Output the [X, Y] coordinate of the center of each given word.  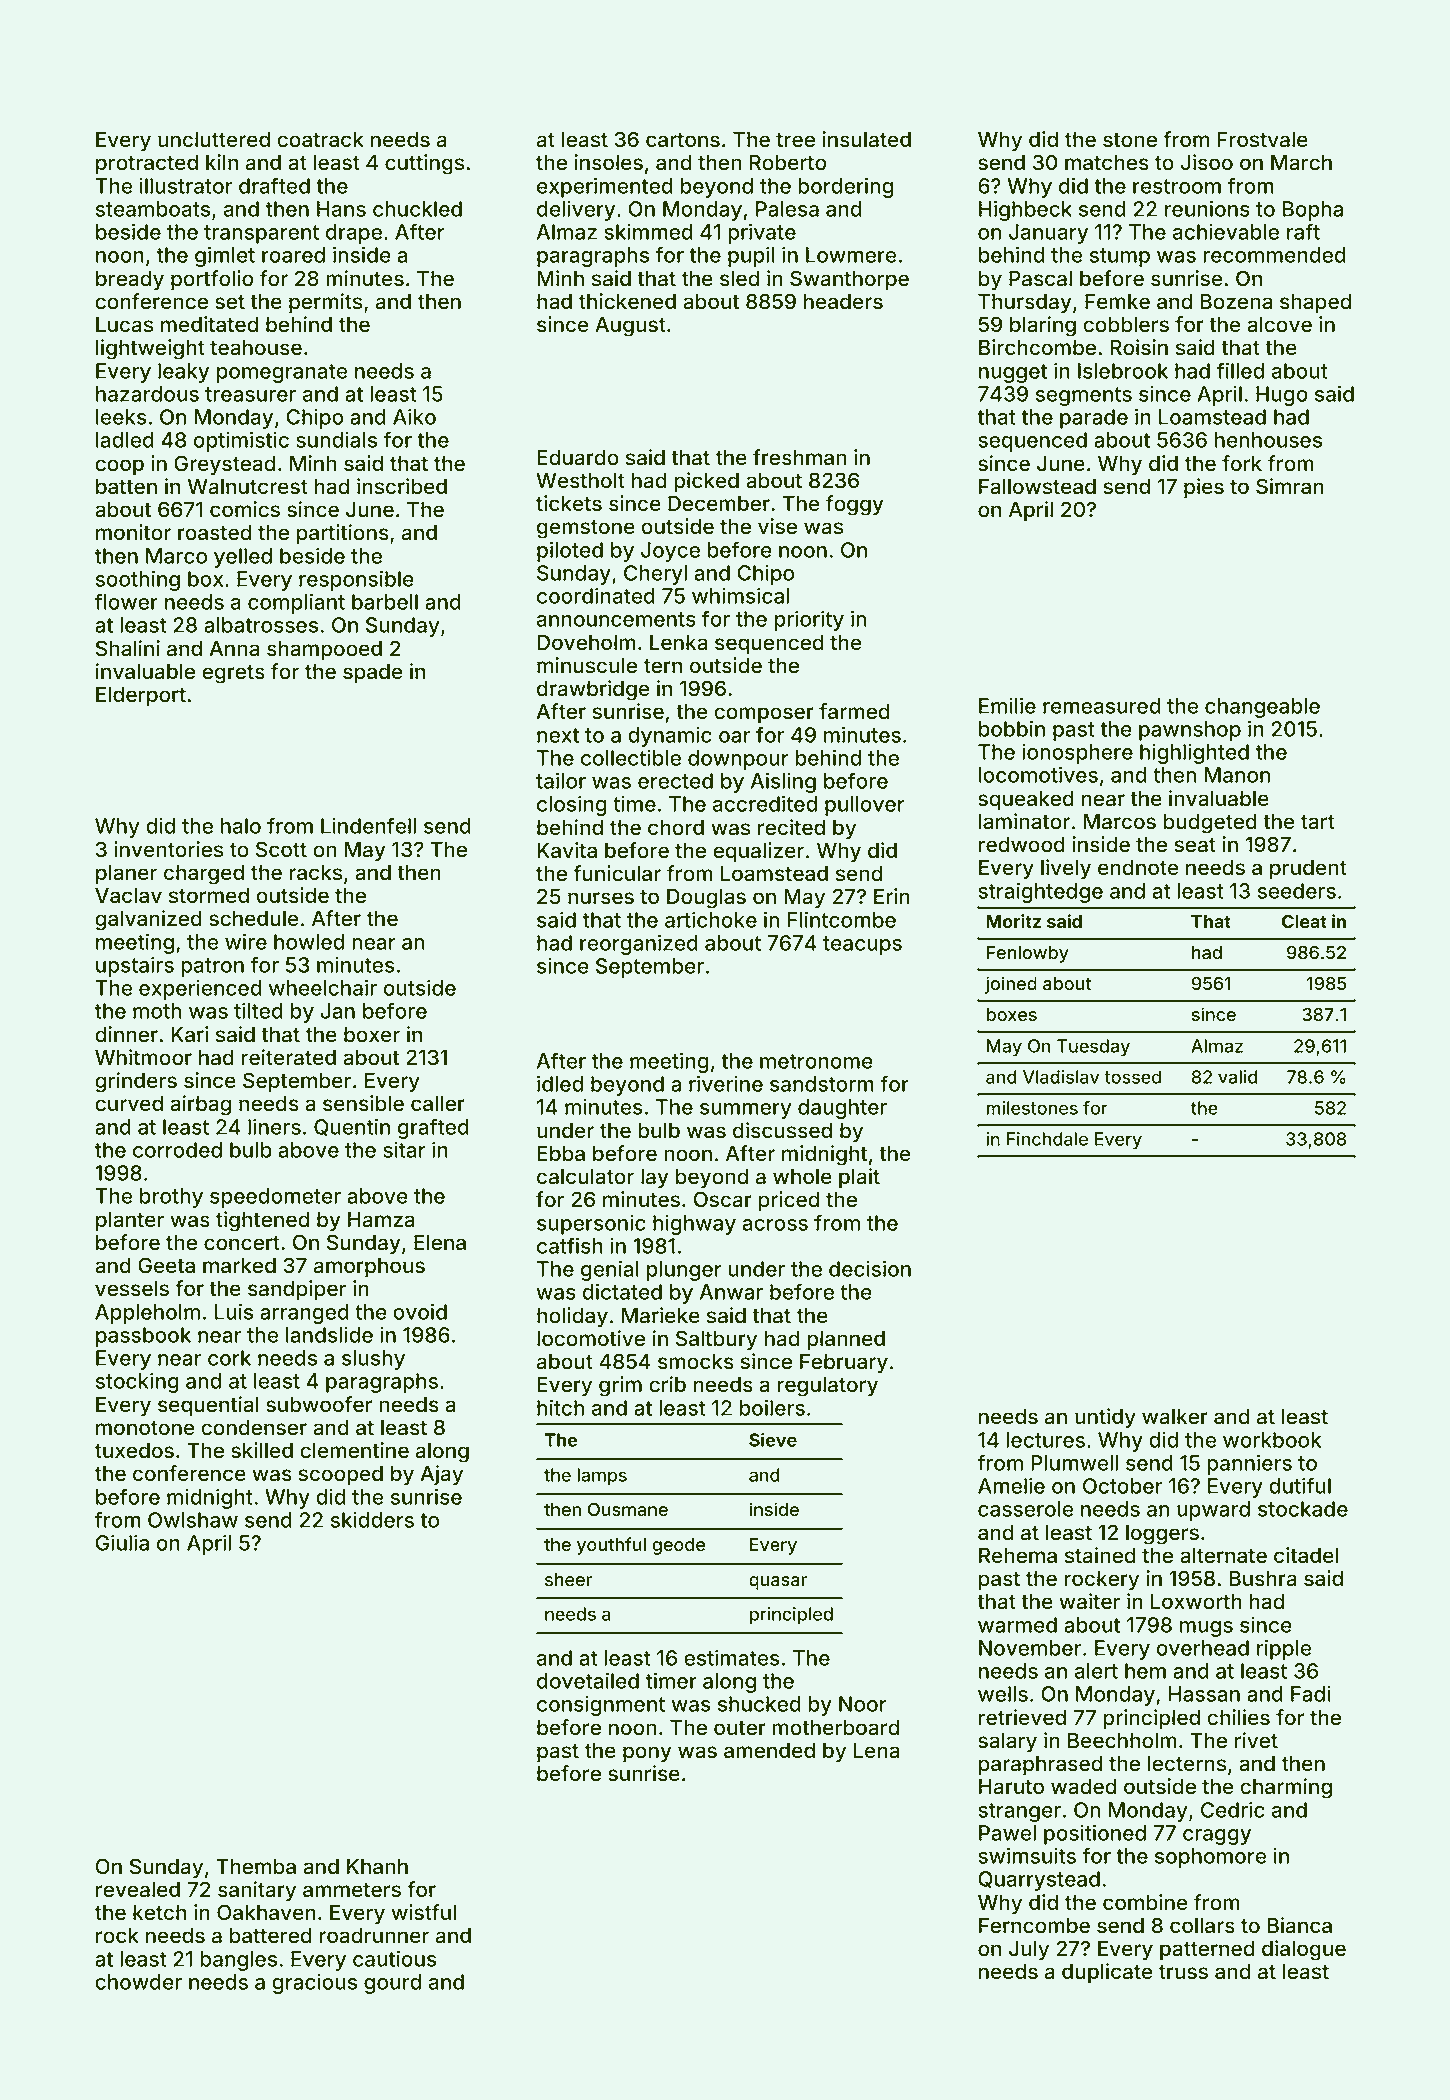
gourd [392, 1984]
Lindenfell [368, 825]
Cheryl [655, 575]
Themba [256, 1867]
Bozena [1236, 302]
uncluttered [214, 140]
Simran [1290, 486]
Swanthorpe [849, 280]
